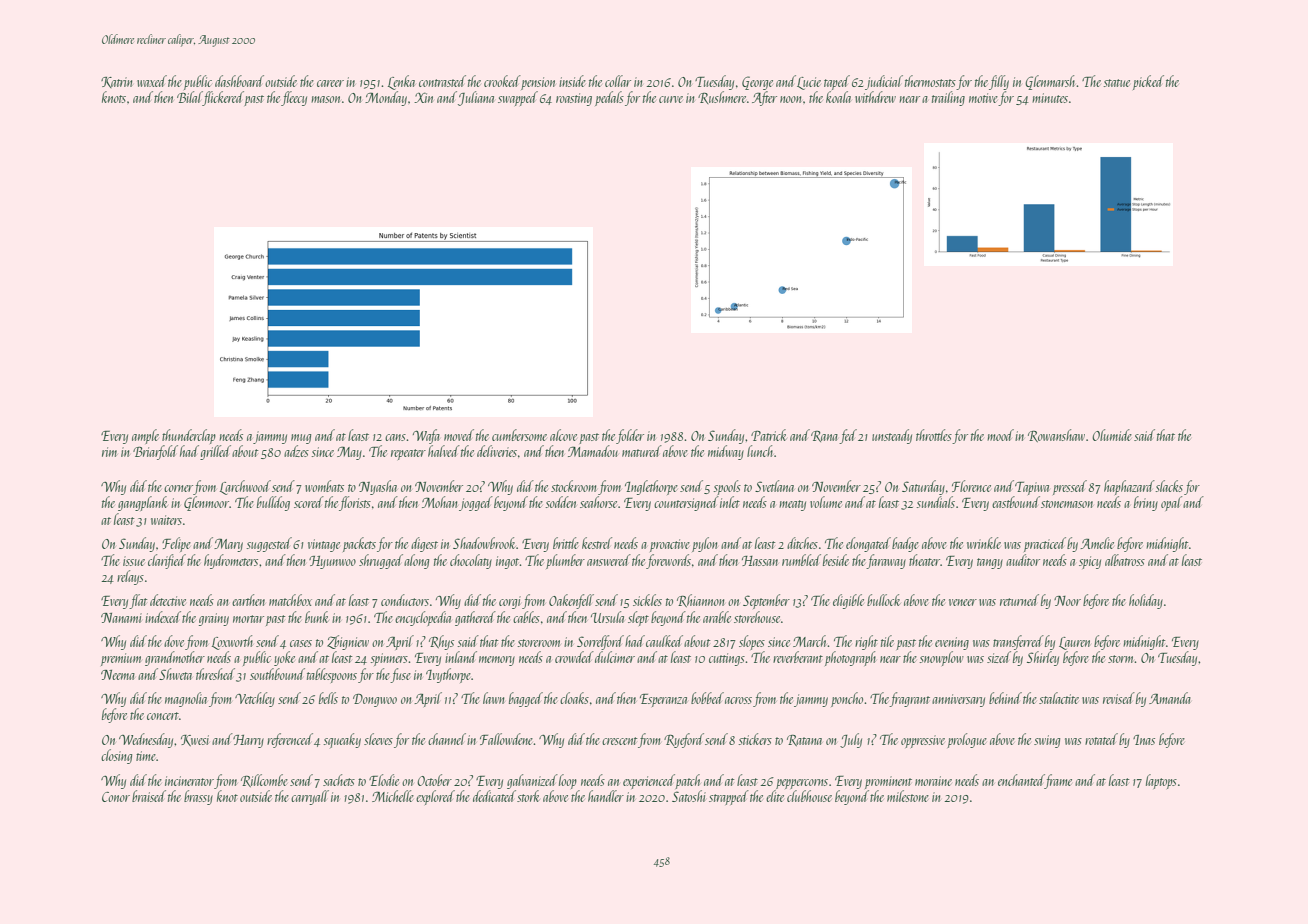 Image resolution: width=1308 pixels, height=924 pixels. What do you see at coordinates (116, 797) in the document?
I see `Conor` at bounding box center [116, 797].
